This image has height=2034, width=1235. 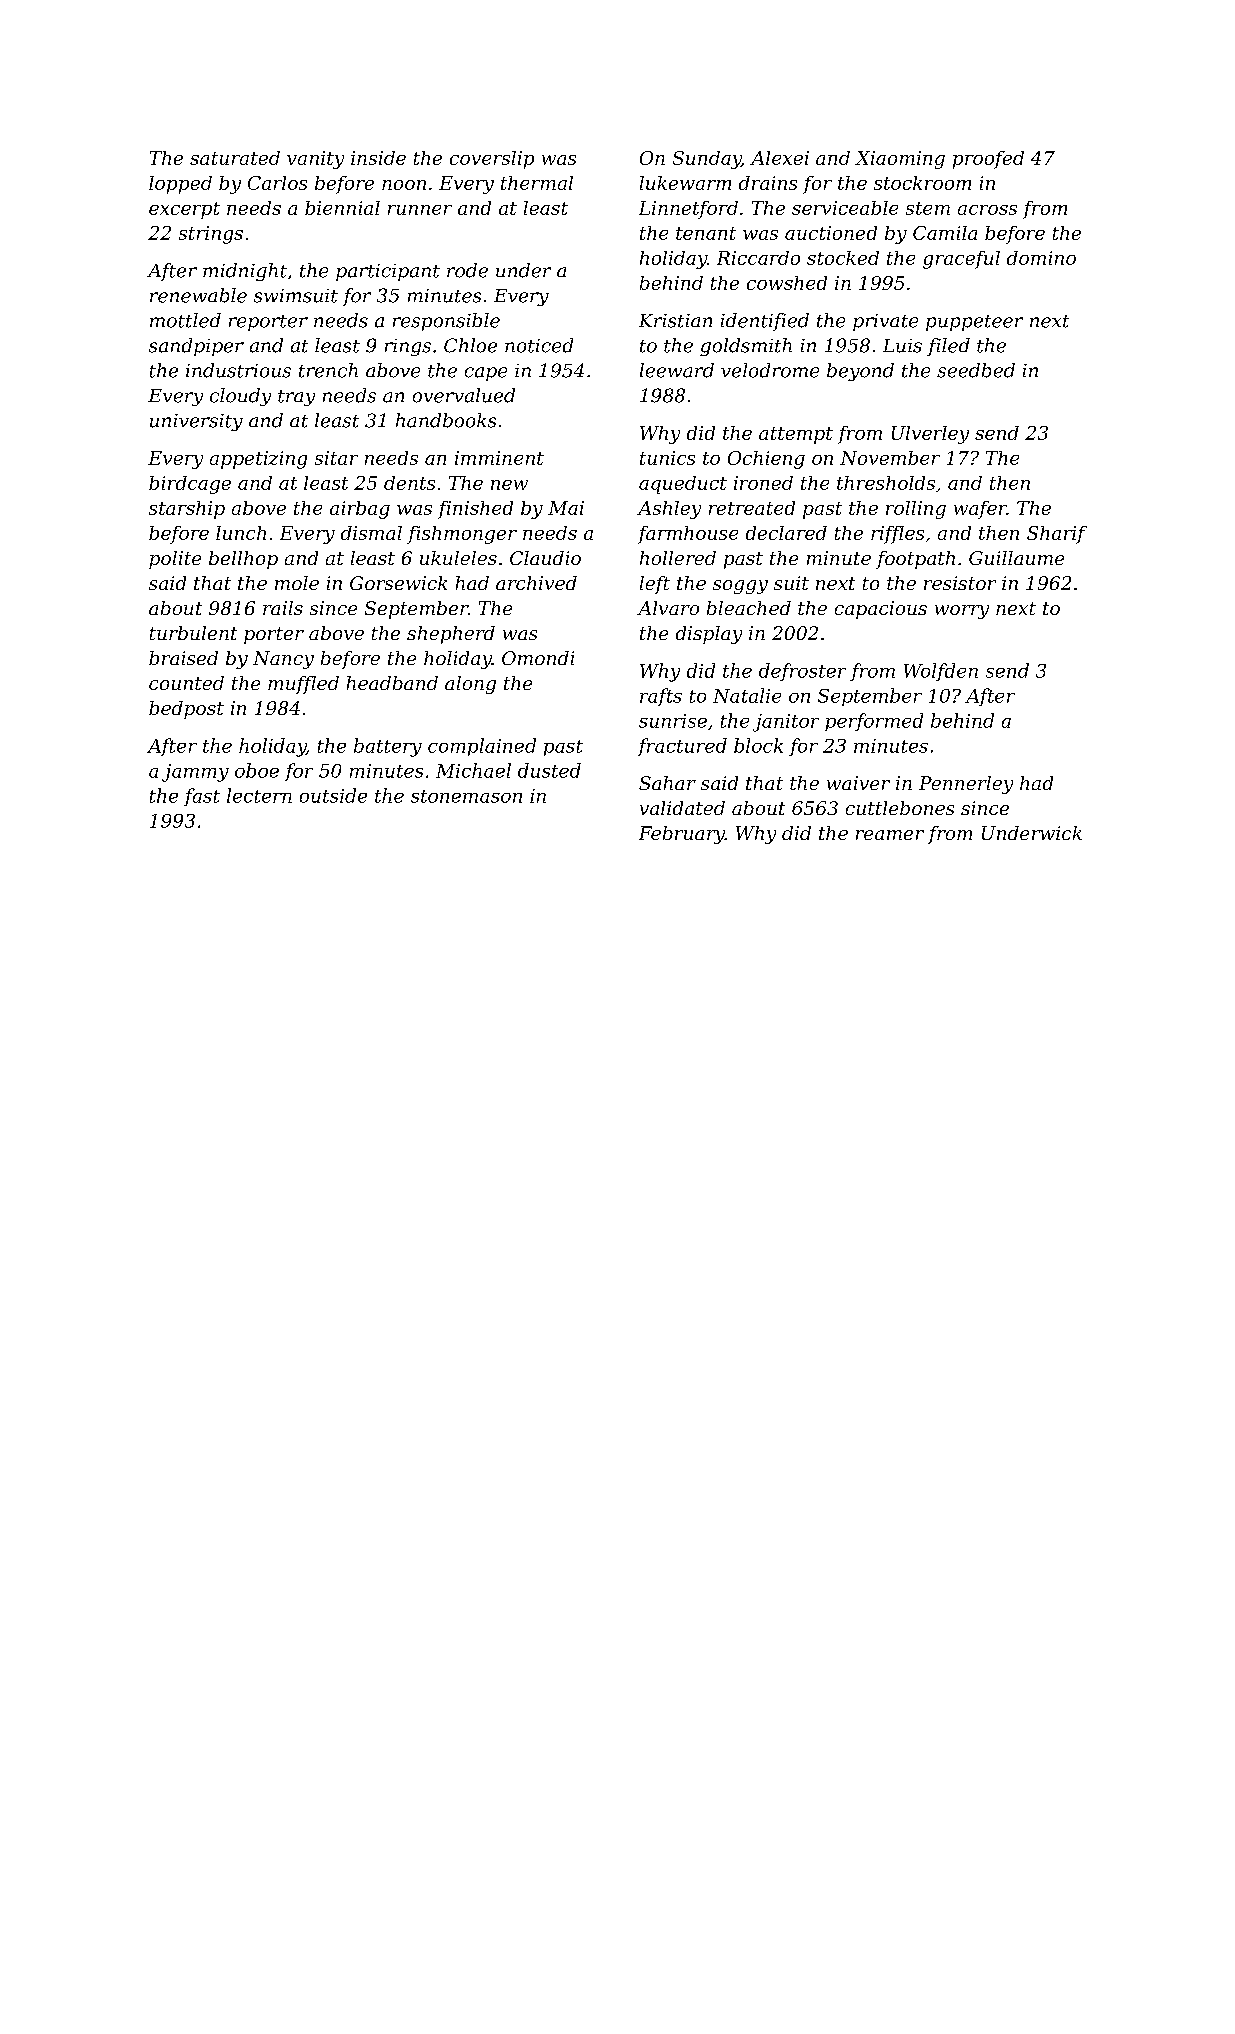 I want to click on declared, so click(x=786, y=533).
